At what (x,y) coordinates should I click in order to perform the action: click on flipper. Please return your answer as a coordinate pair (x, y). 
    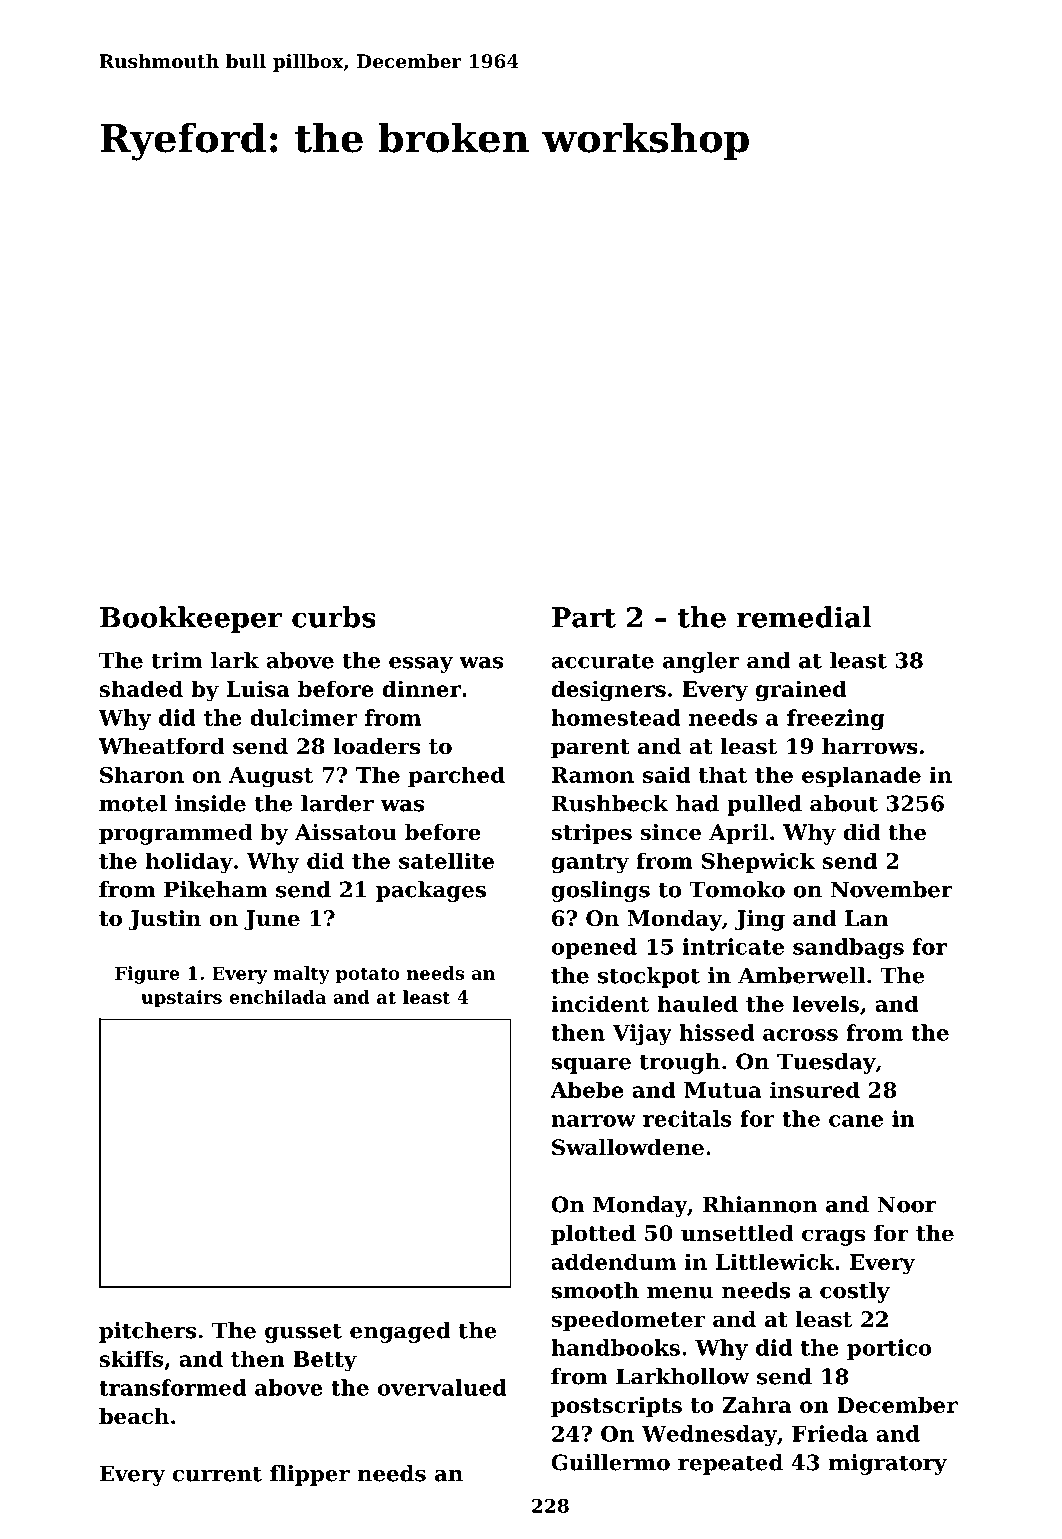
    Looking at the image, I should click on (310, 1475).
